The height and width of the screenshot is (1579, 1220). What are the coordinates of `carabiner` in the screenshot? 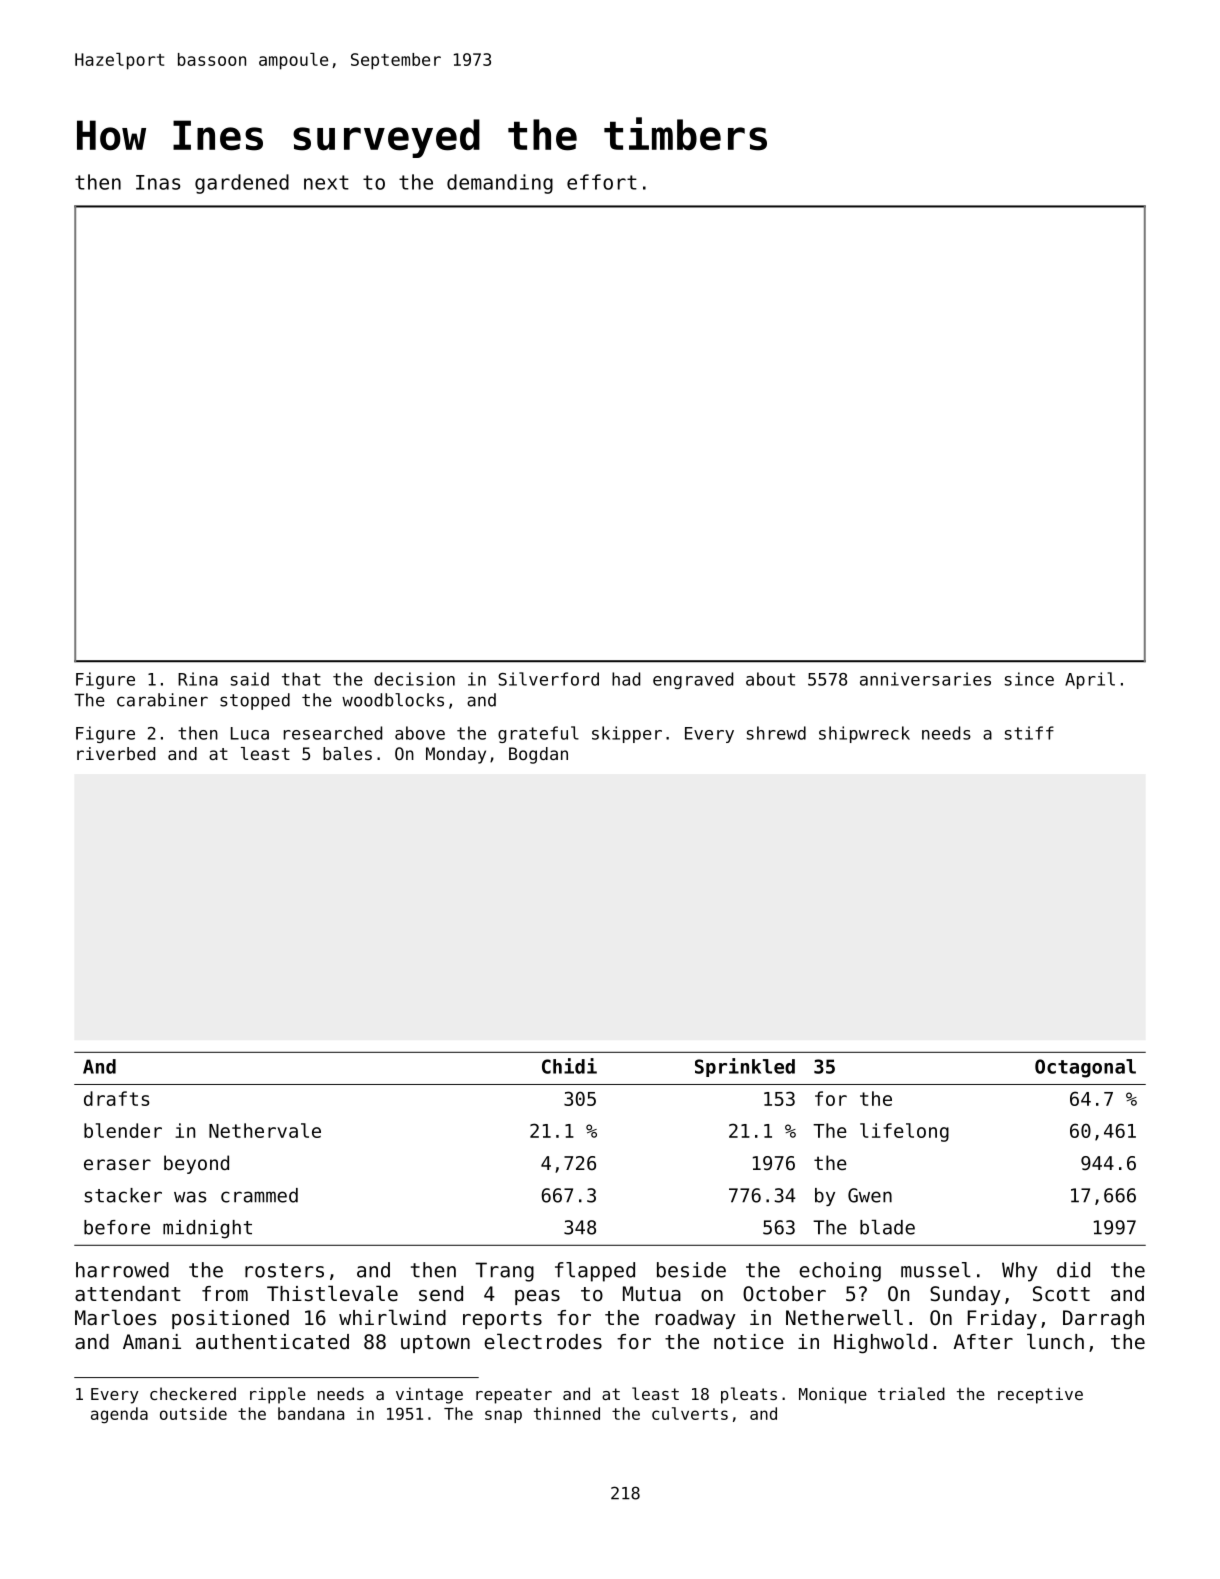 It's located at (162, 700).
